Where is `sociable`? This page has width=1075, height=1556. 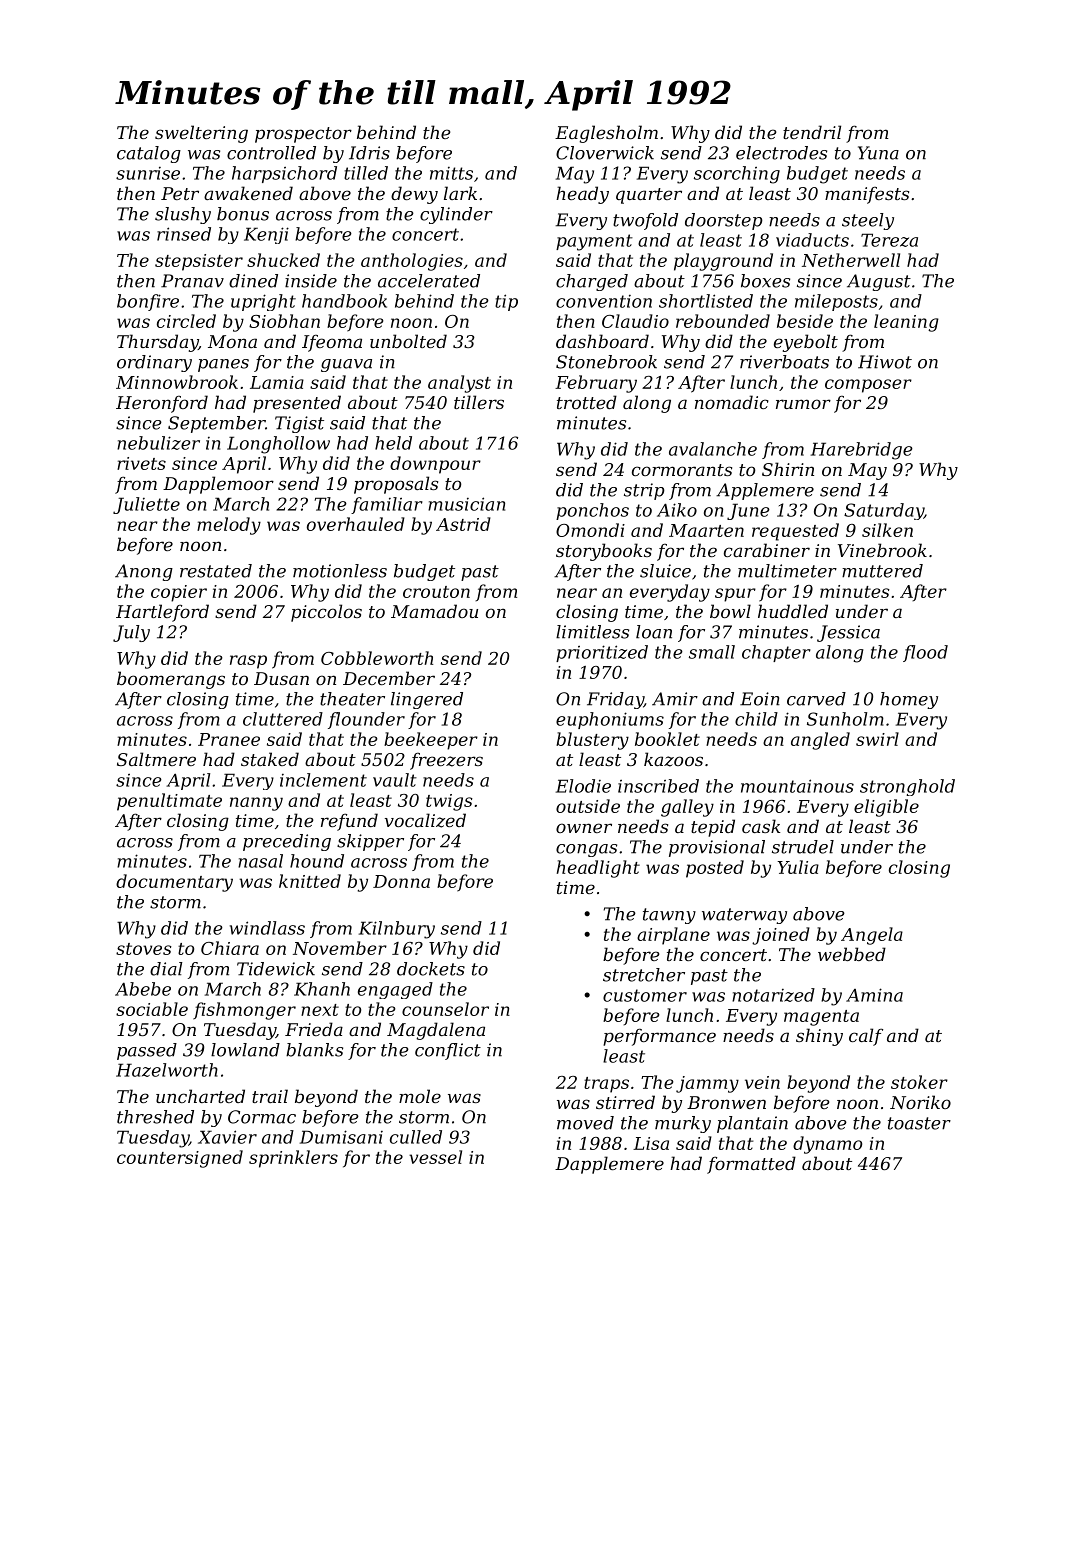 sociable is located at coordinates (152, 1009).
